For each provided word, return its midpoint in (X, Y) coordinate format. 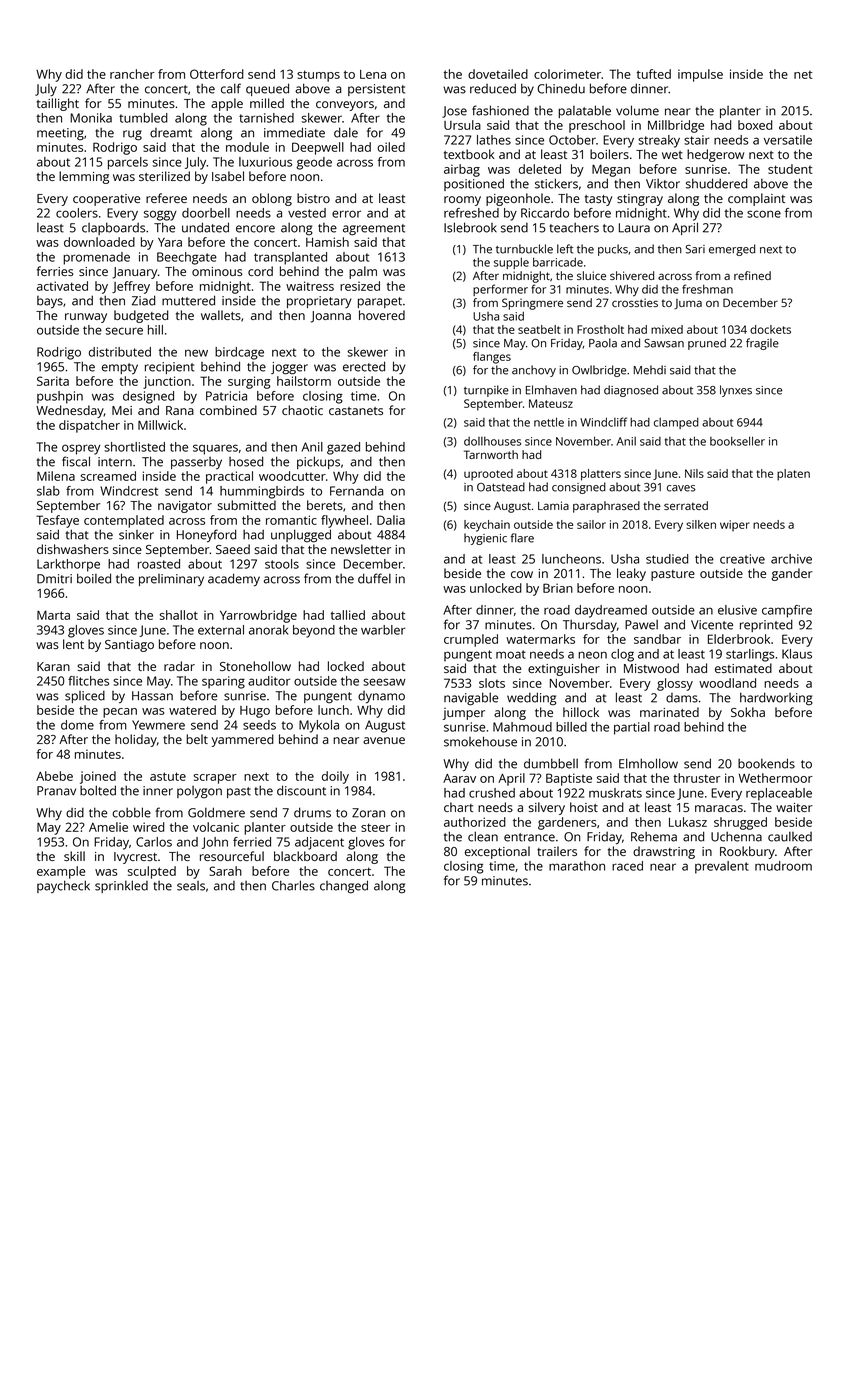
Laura (634, 228)
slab (48, 491)
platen (793, 475)
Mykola (319, 726)
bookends (766, 763)
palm (363, 272)
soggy (160, 215)
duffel (374, 578)
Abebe (54, 776)
